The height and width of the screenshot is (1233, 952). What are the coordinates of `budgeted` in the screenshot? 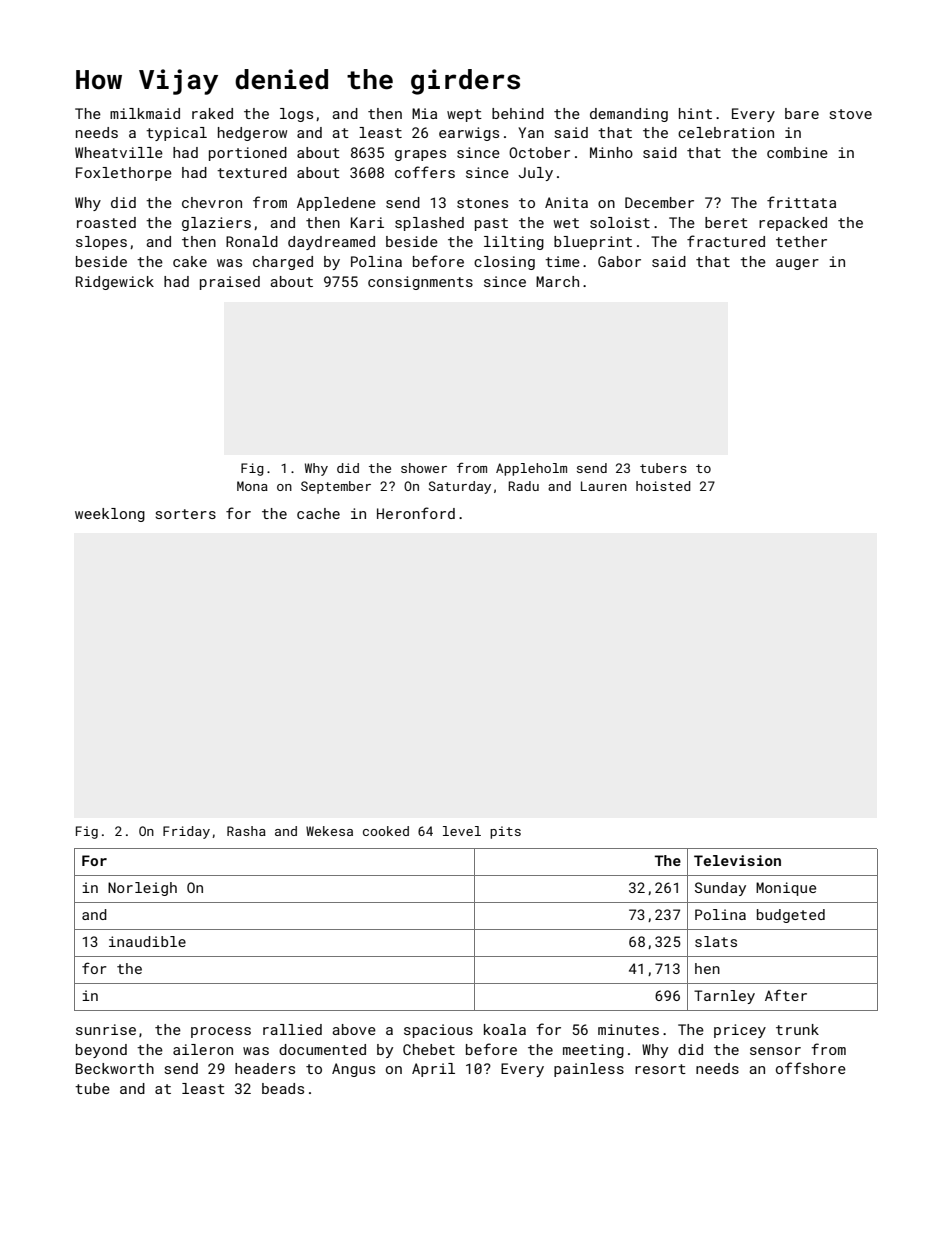 It's located at (791, 916).
